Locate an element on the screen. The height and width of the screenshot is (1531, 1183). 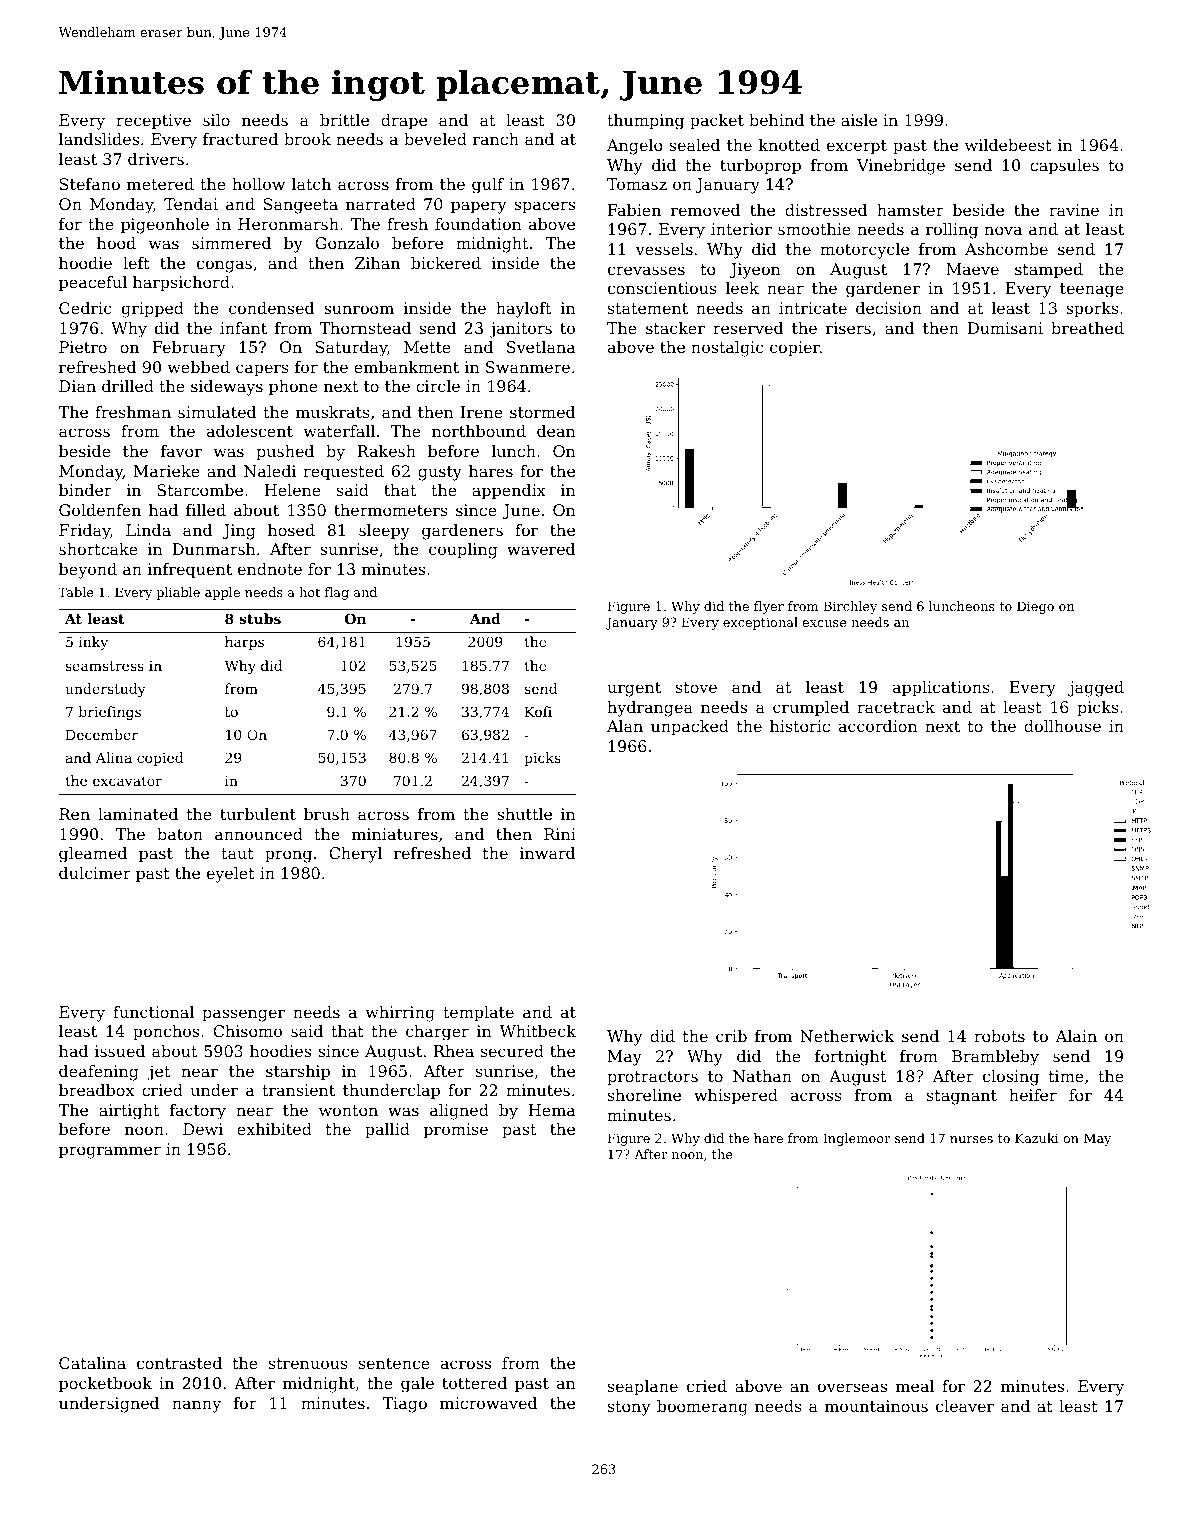
dulcimer is located at coordinates (95, 873).
